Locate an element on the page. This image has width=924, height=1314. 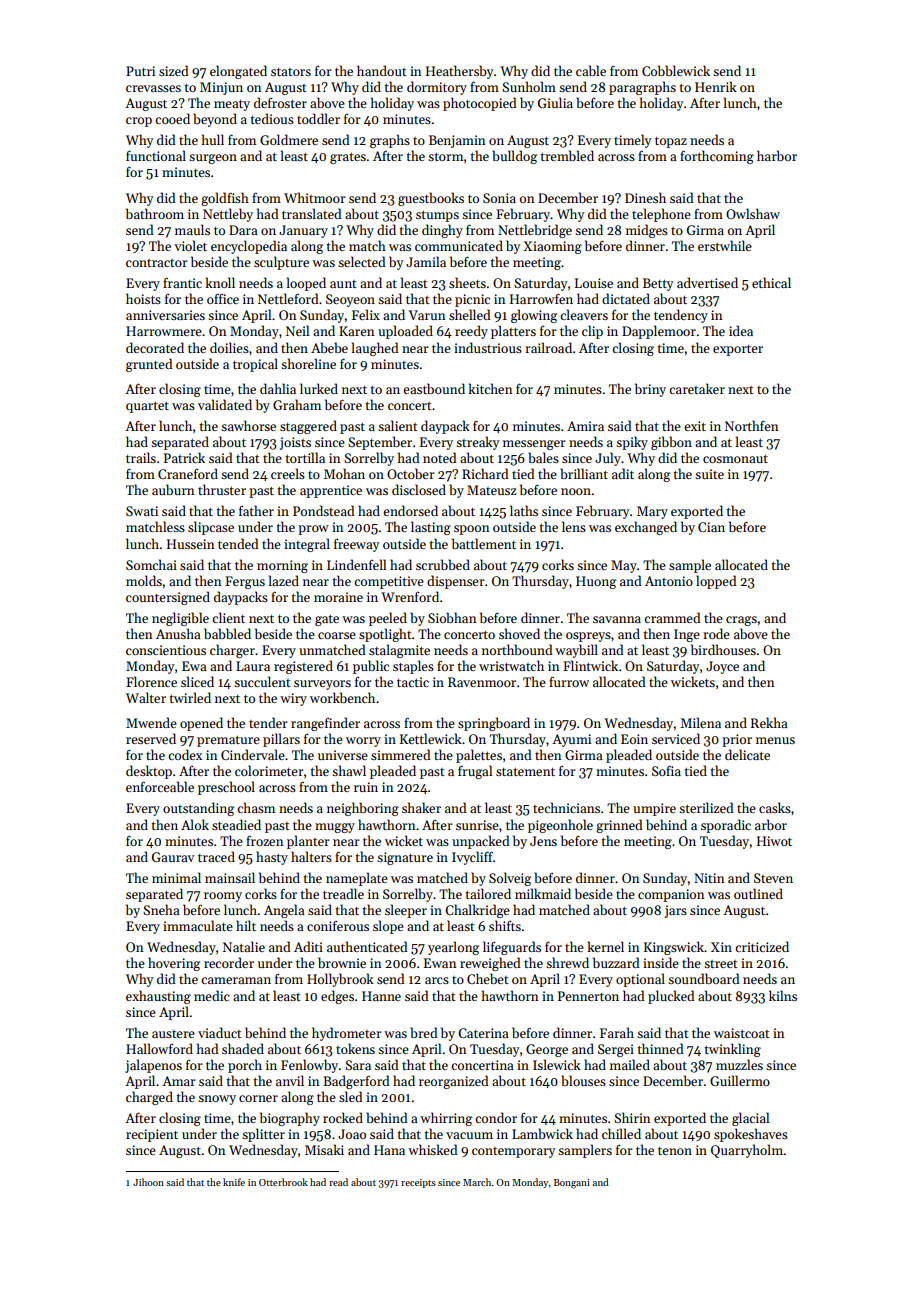
crop is located at coordinates (139, 122).
